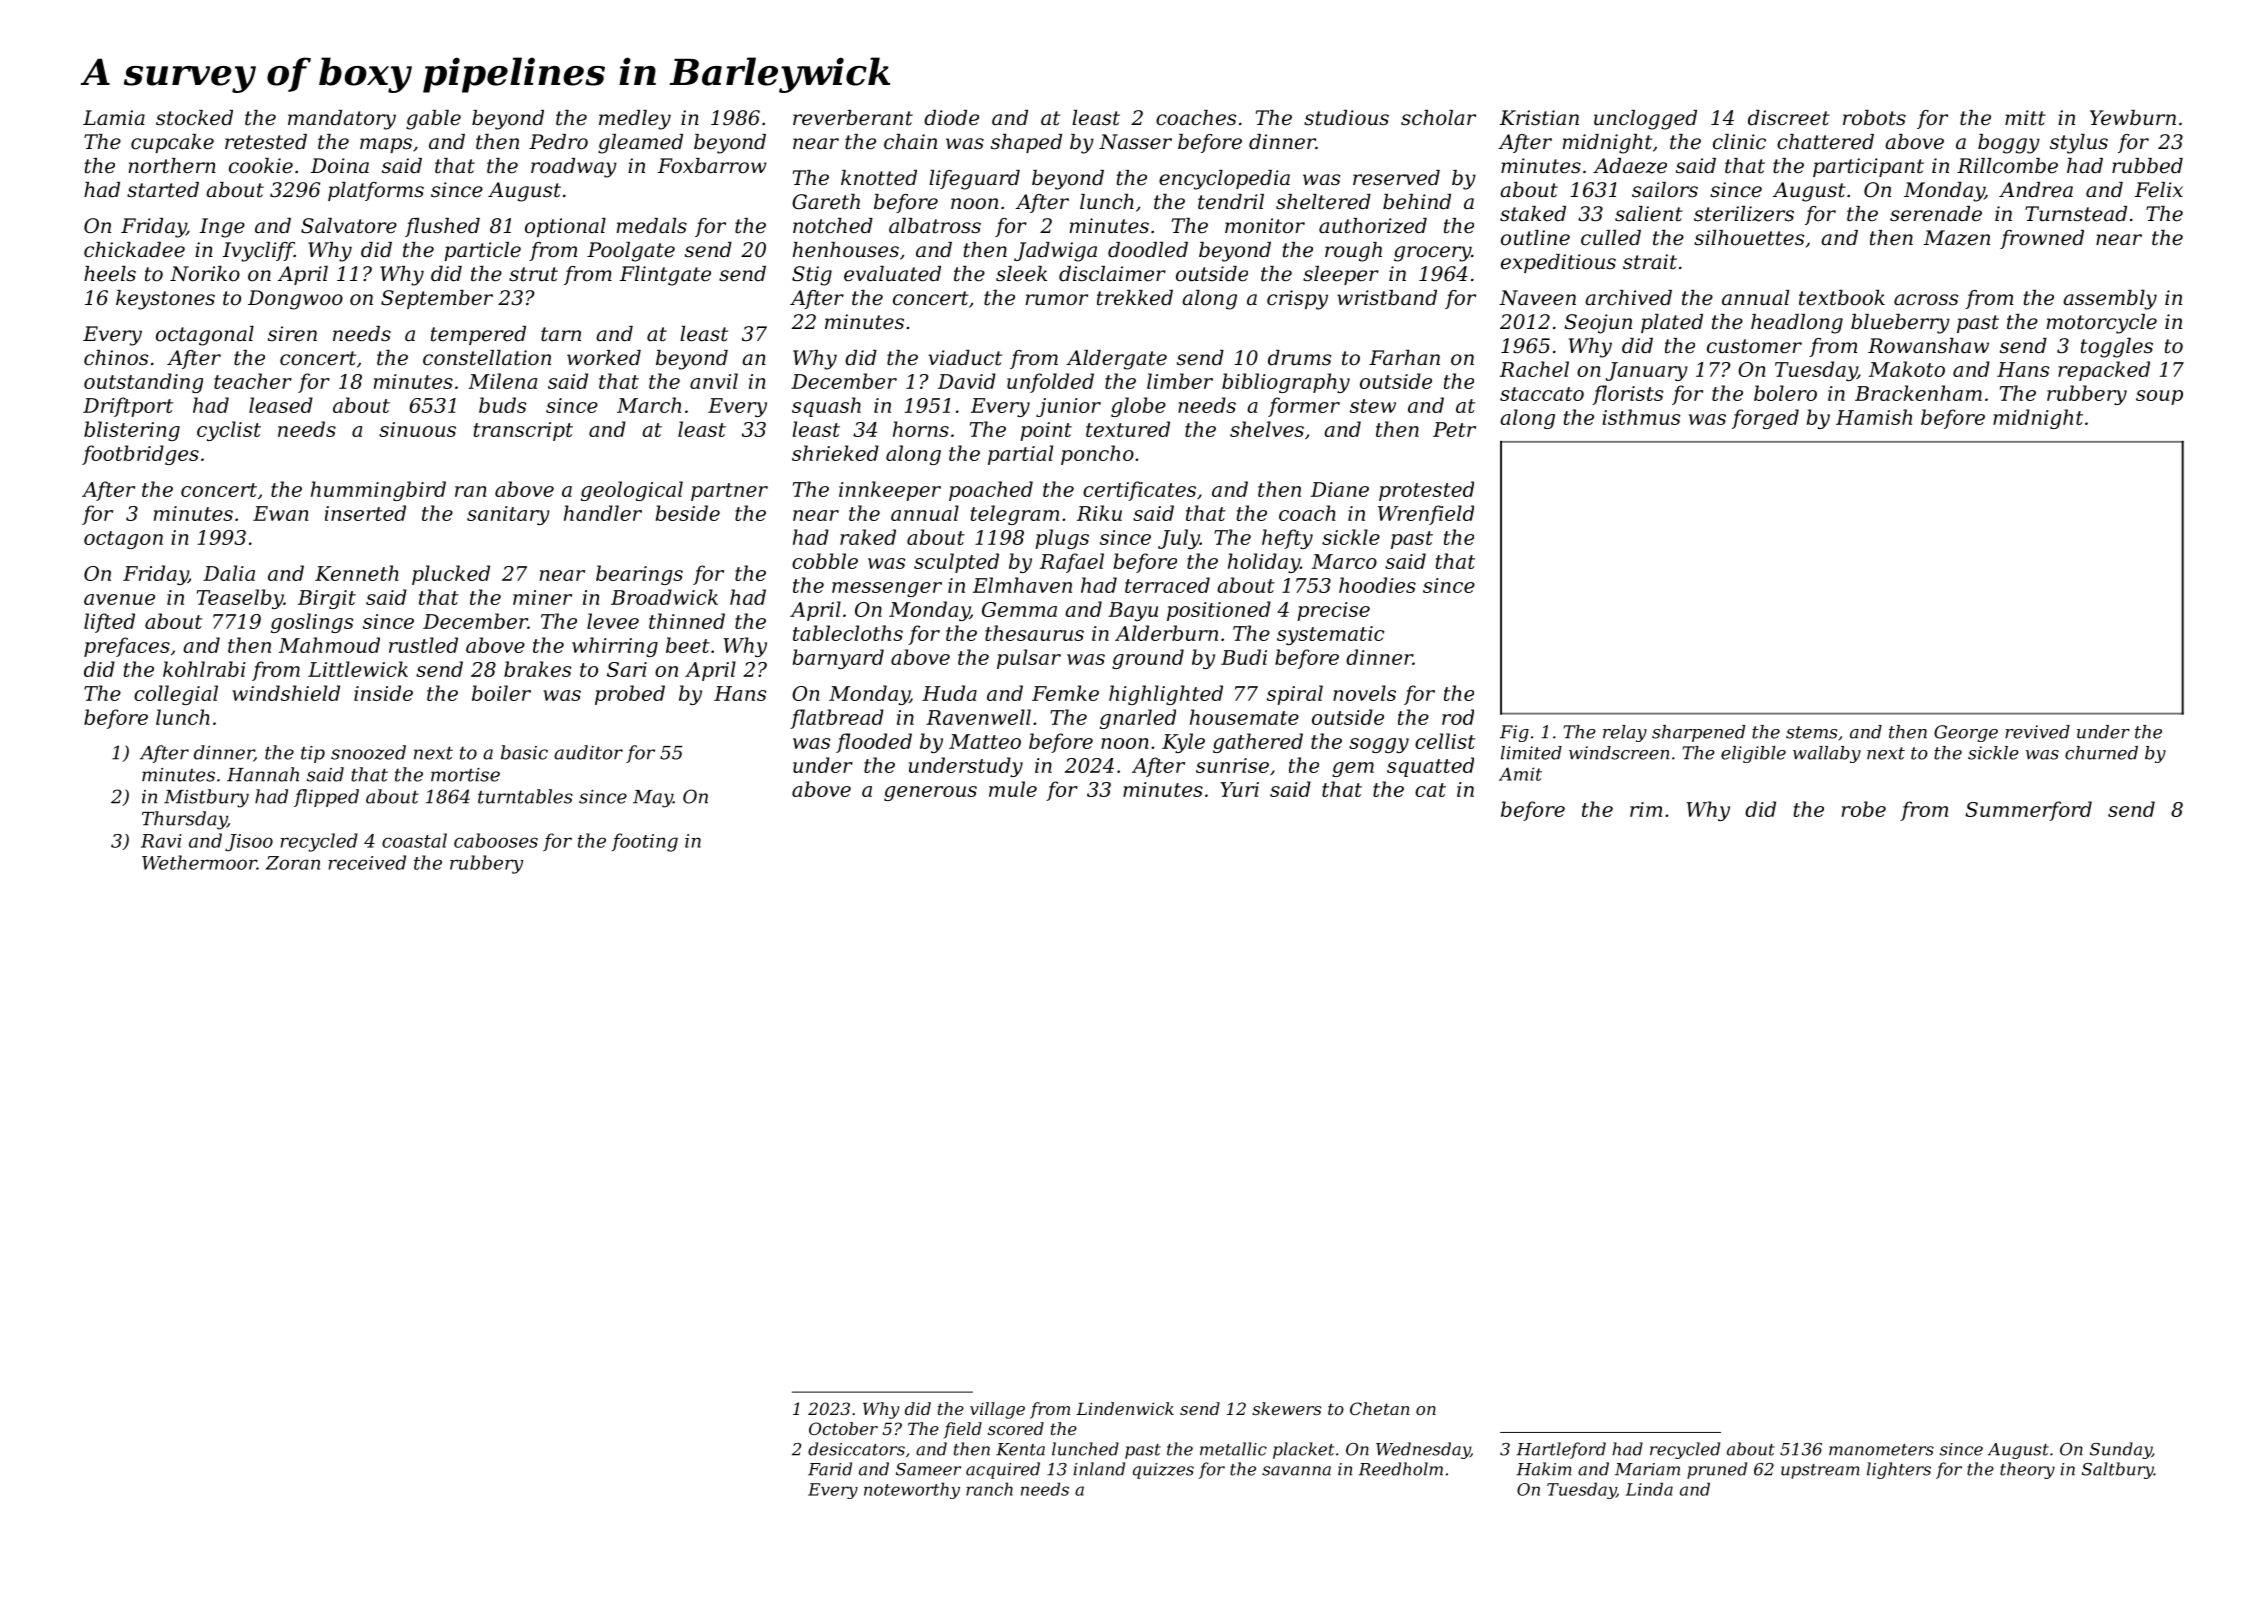 This page has height=1603, width=2267. I want to click on footing, so click(645, 842).
